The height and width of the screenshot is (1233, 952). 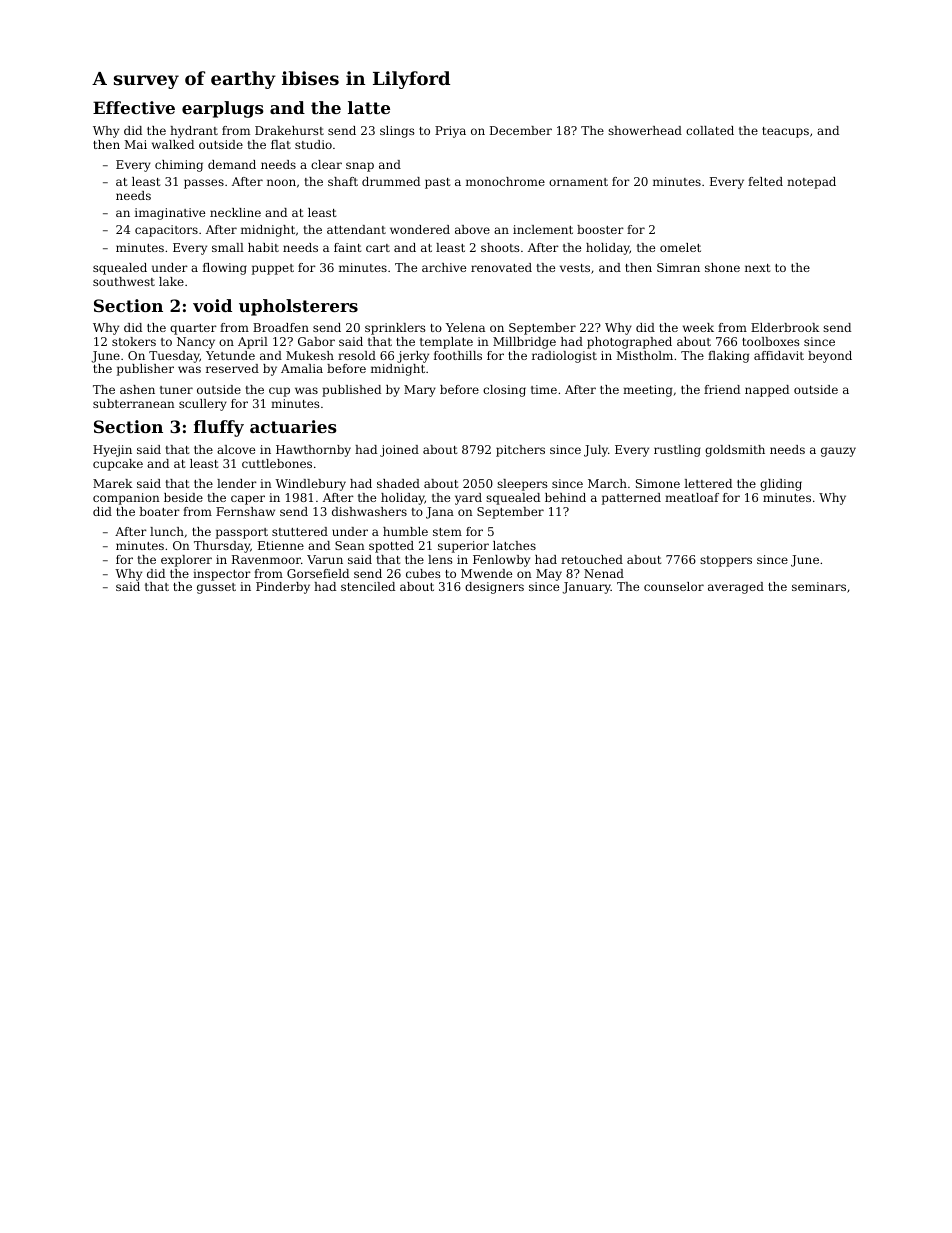 What do you see at coordinates (645, 130) in the screenshot?
I see `showerhead` at bounding box center [645, 130].
